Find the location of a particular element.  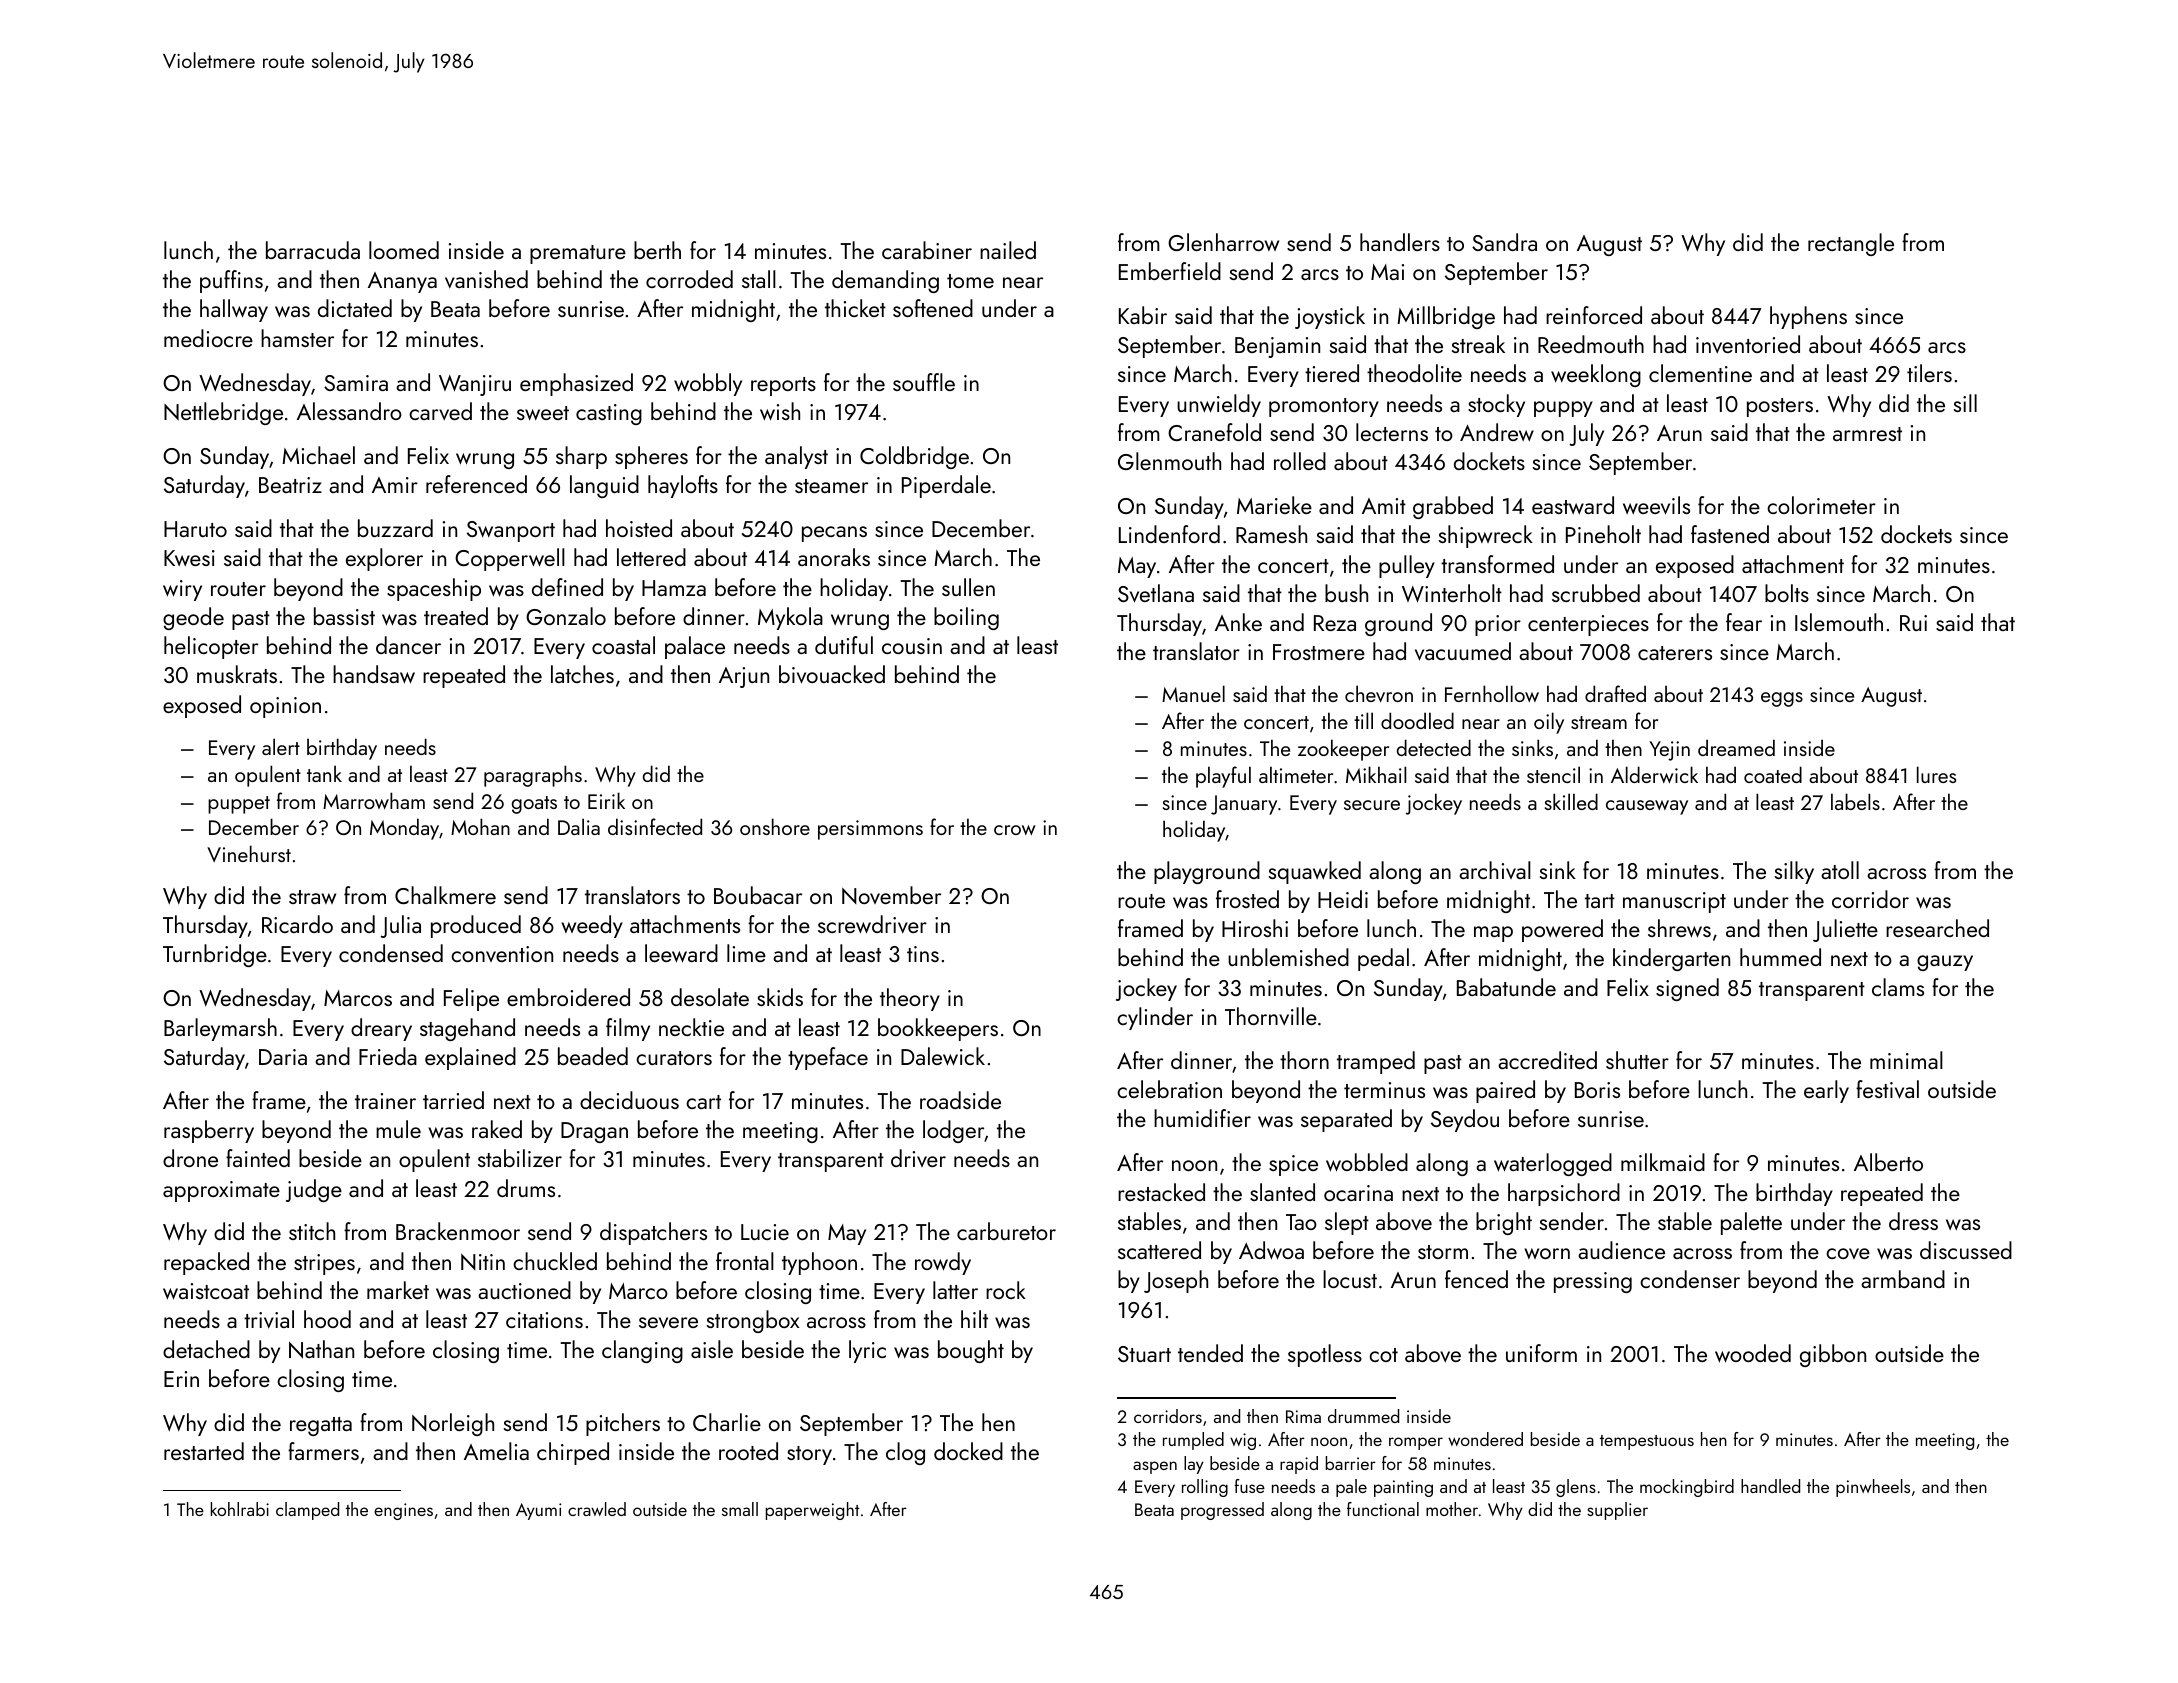

rectangle is located at coordinates (1851, 244).
